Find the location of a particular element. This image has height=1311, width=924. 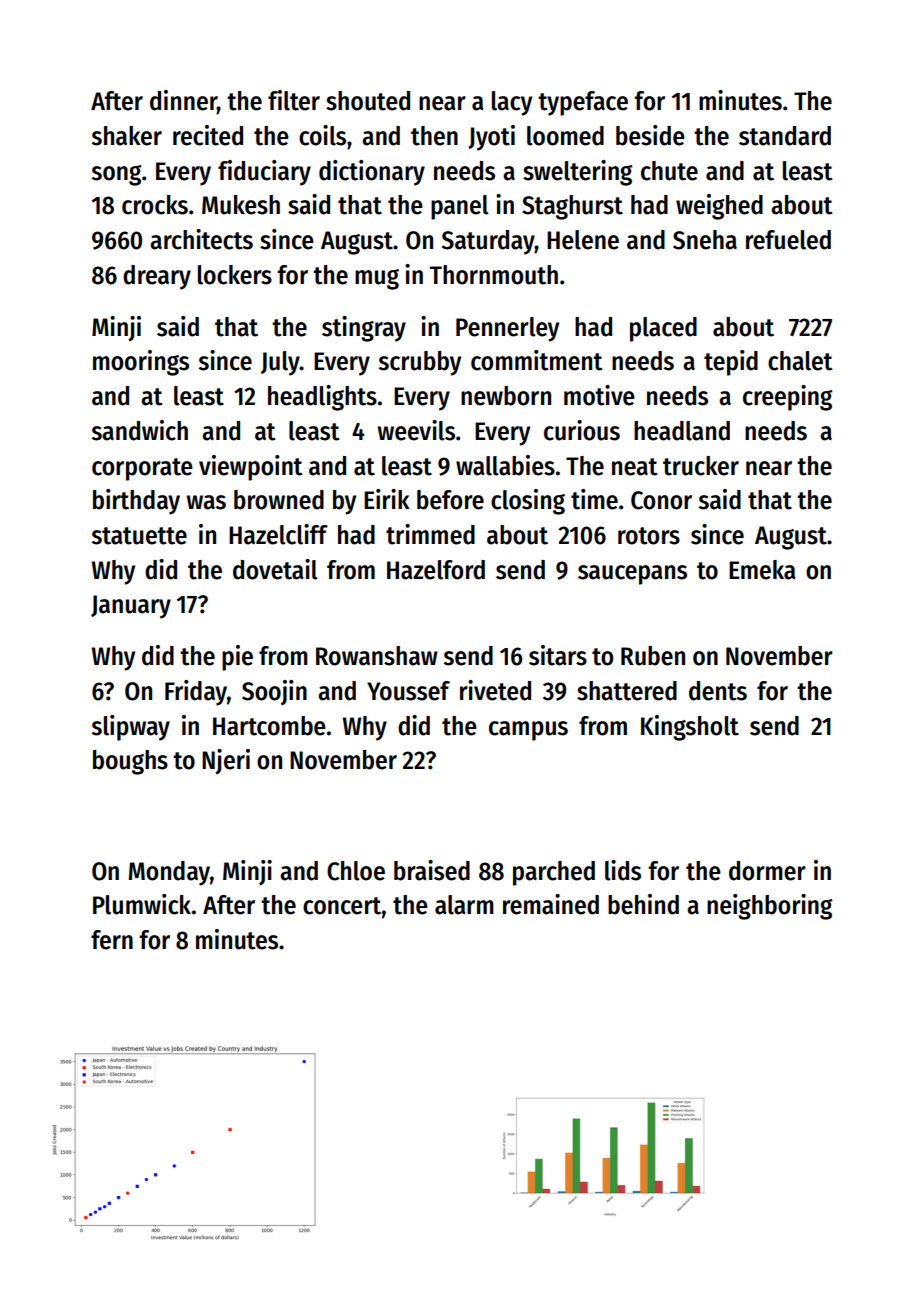

mug is located at coordinates (377, 279).
